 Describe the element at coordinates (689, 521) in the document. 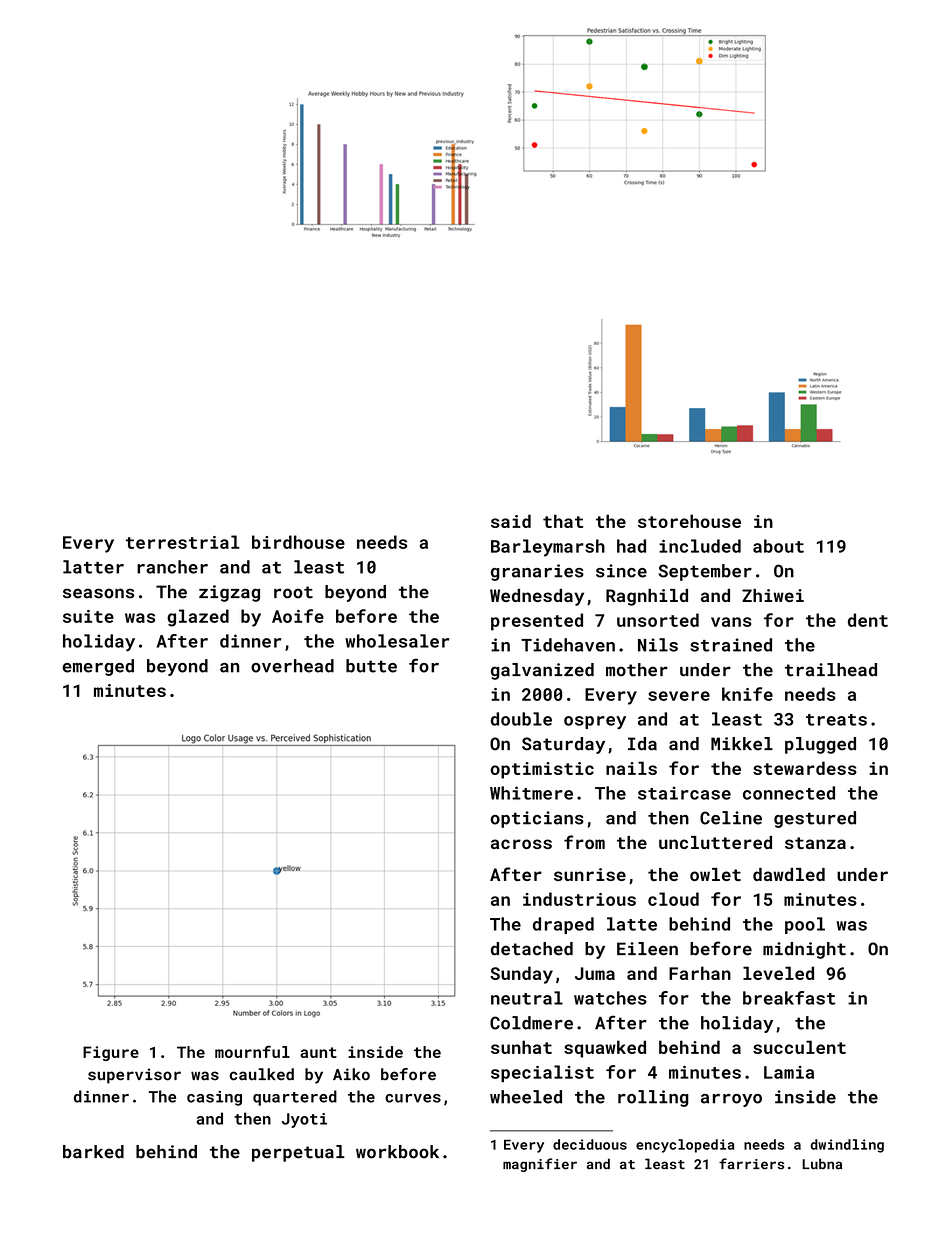

I see `storehouse` at that location.
